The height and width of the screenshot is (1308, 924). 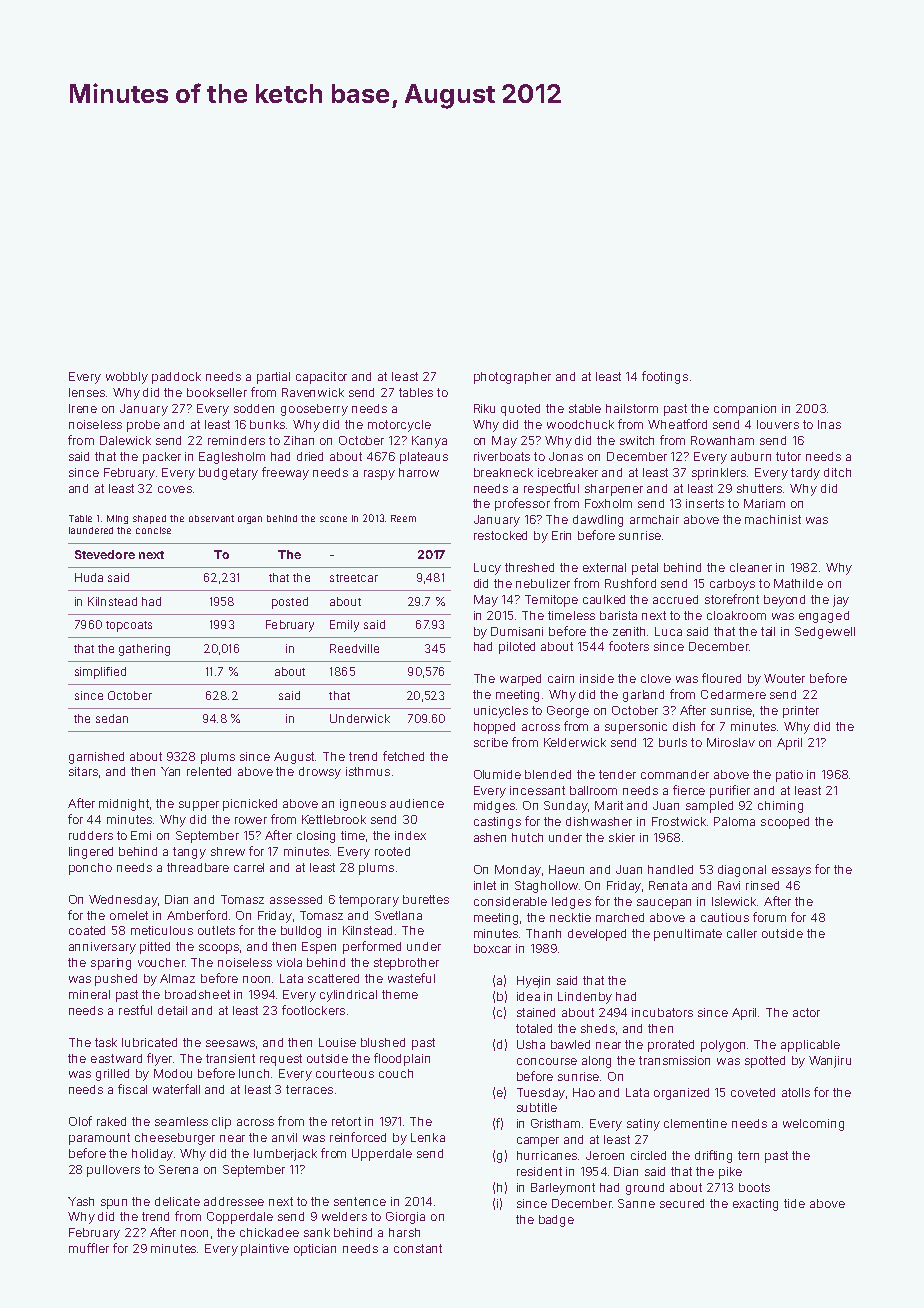 I want to click on assessed, so click(x=296, y=899).
